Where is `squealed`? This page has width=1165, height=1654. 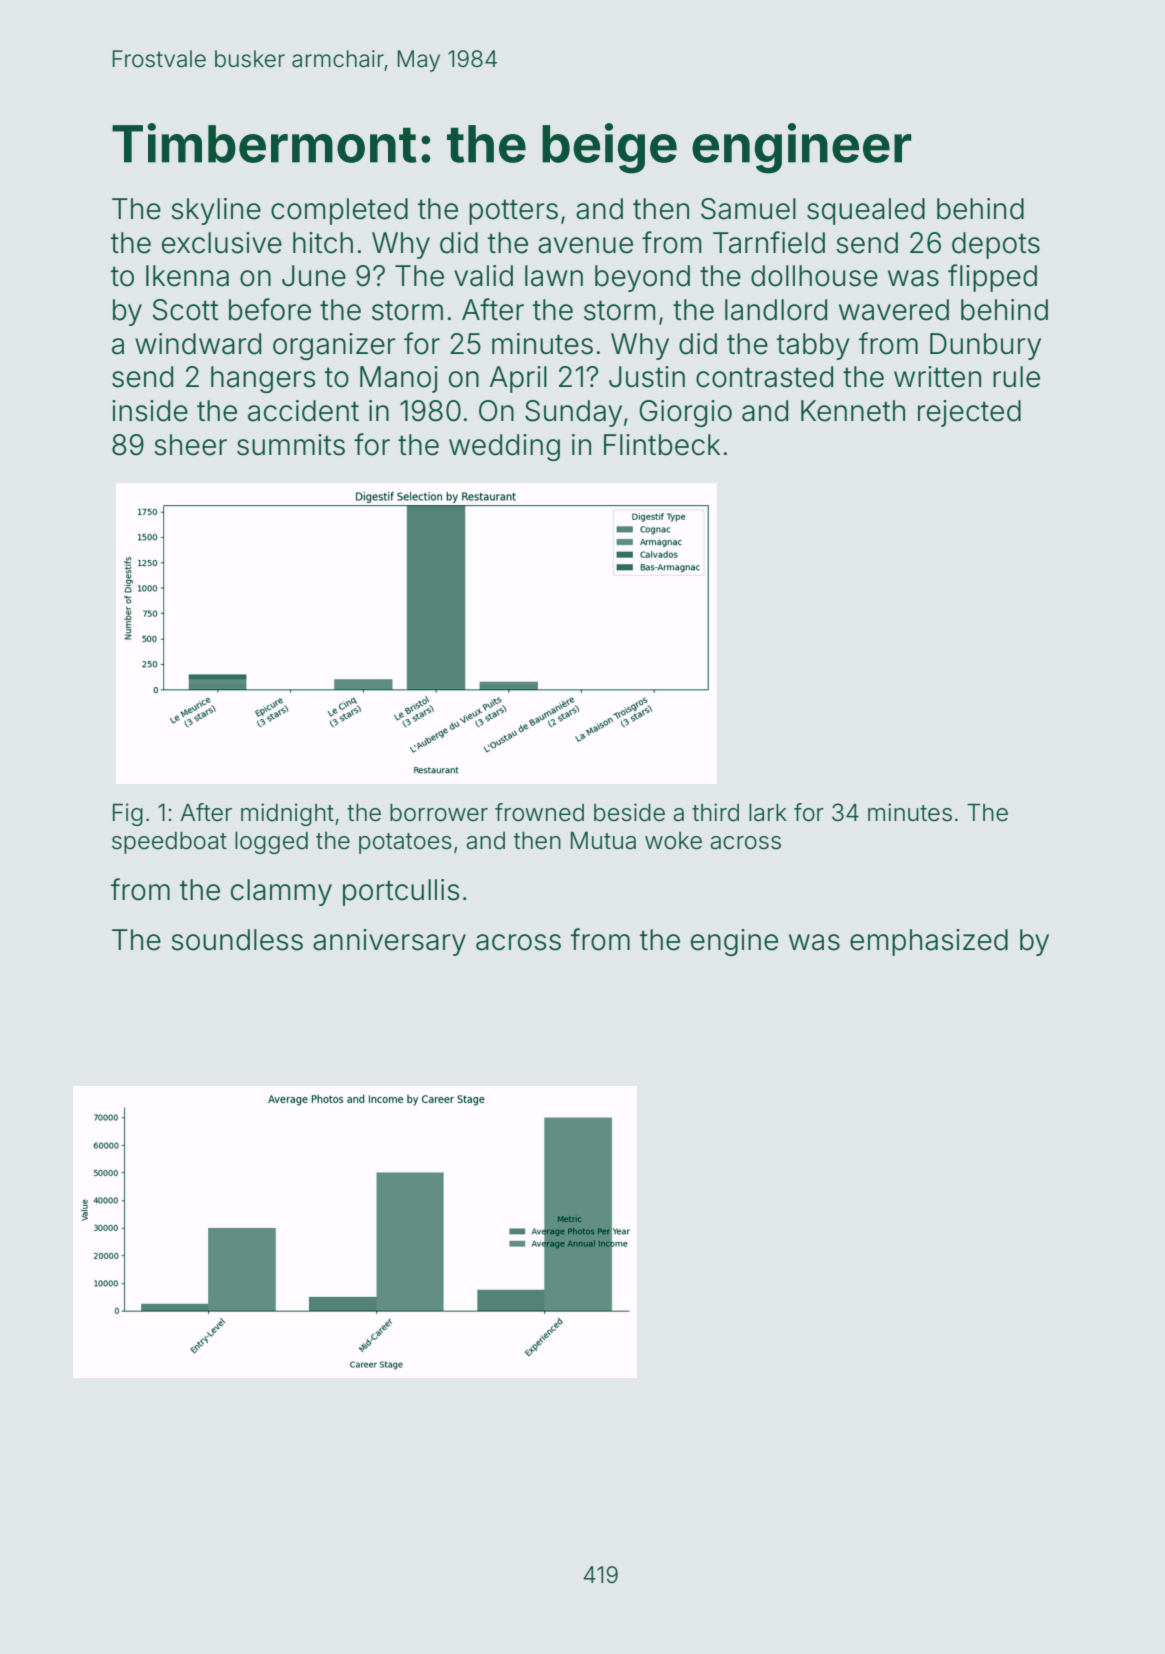
squealed is located at coordinates (866, 211).
